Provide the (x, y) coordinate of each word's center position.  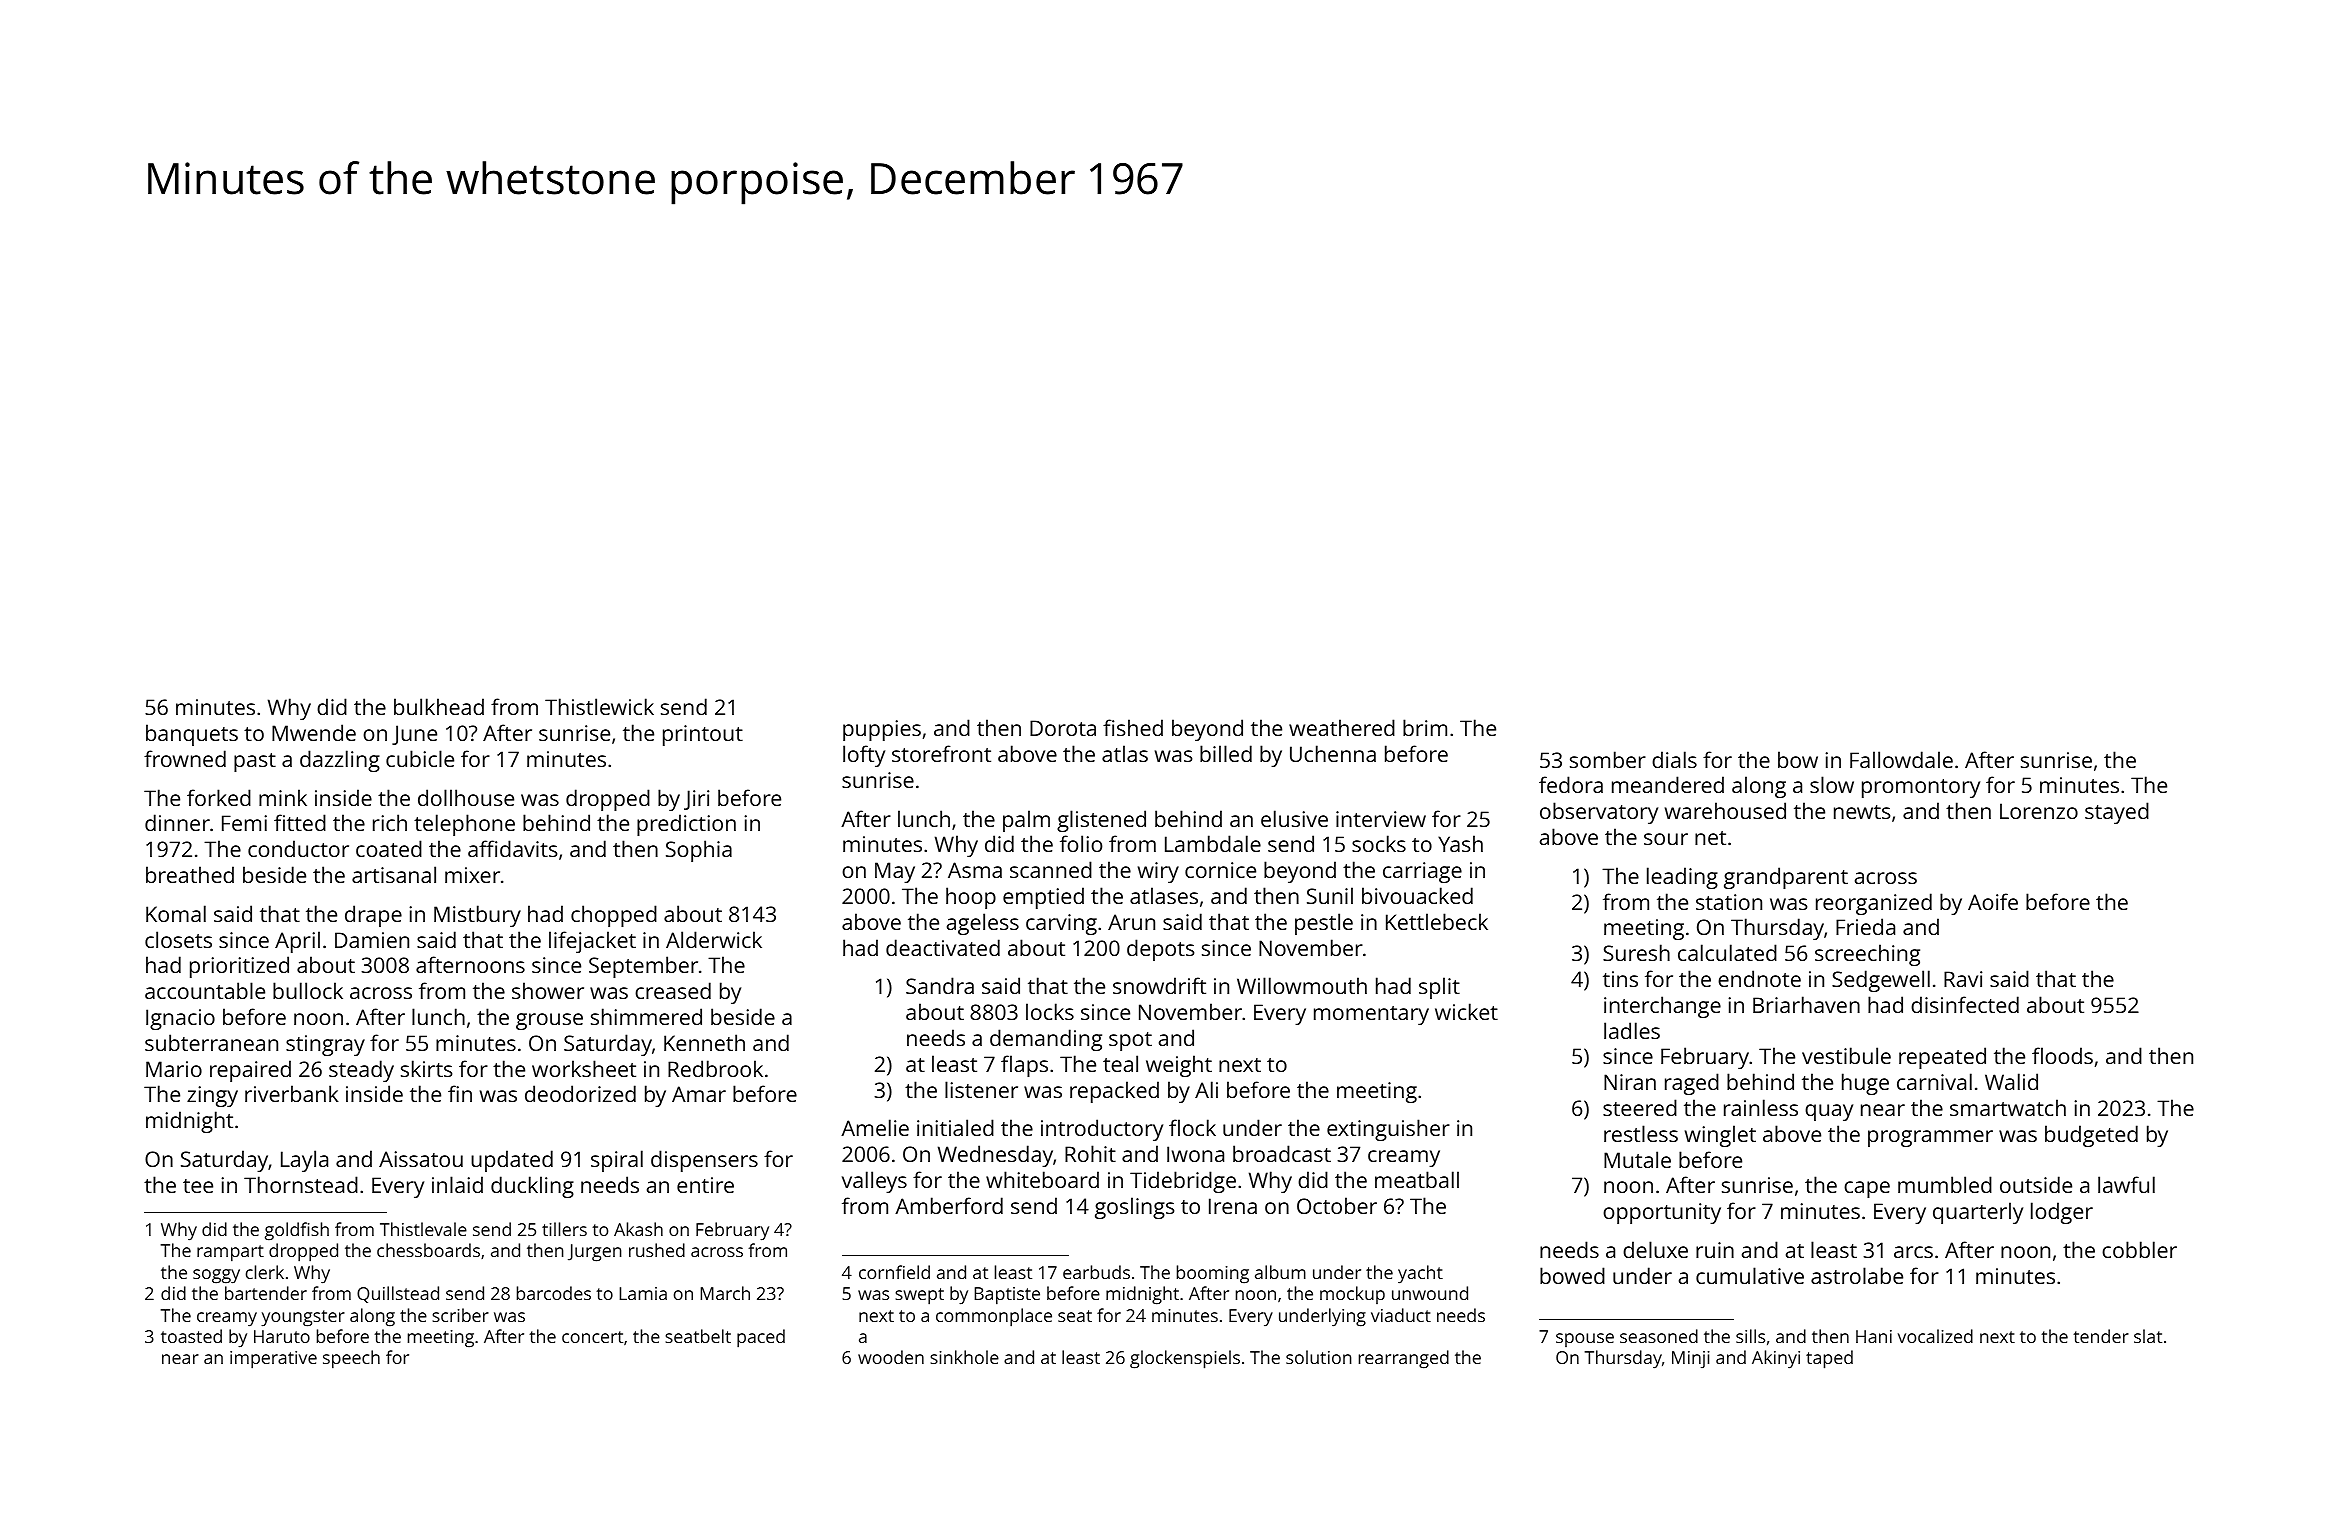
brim (1425, 727)
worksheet (584, 1068)
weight (1179, 1066)
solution (1319, 1357)
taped (1829, 1359)
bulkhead (439, 706)
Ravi (1963, 979)
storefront (941, 753)
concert (592, 1337)
